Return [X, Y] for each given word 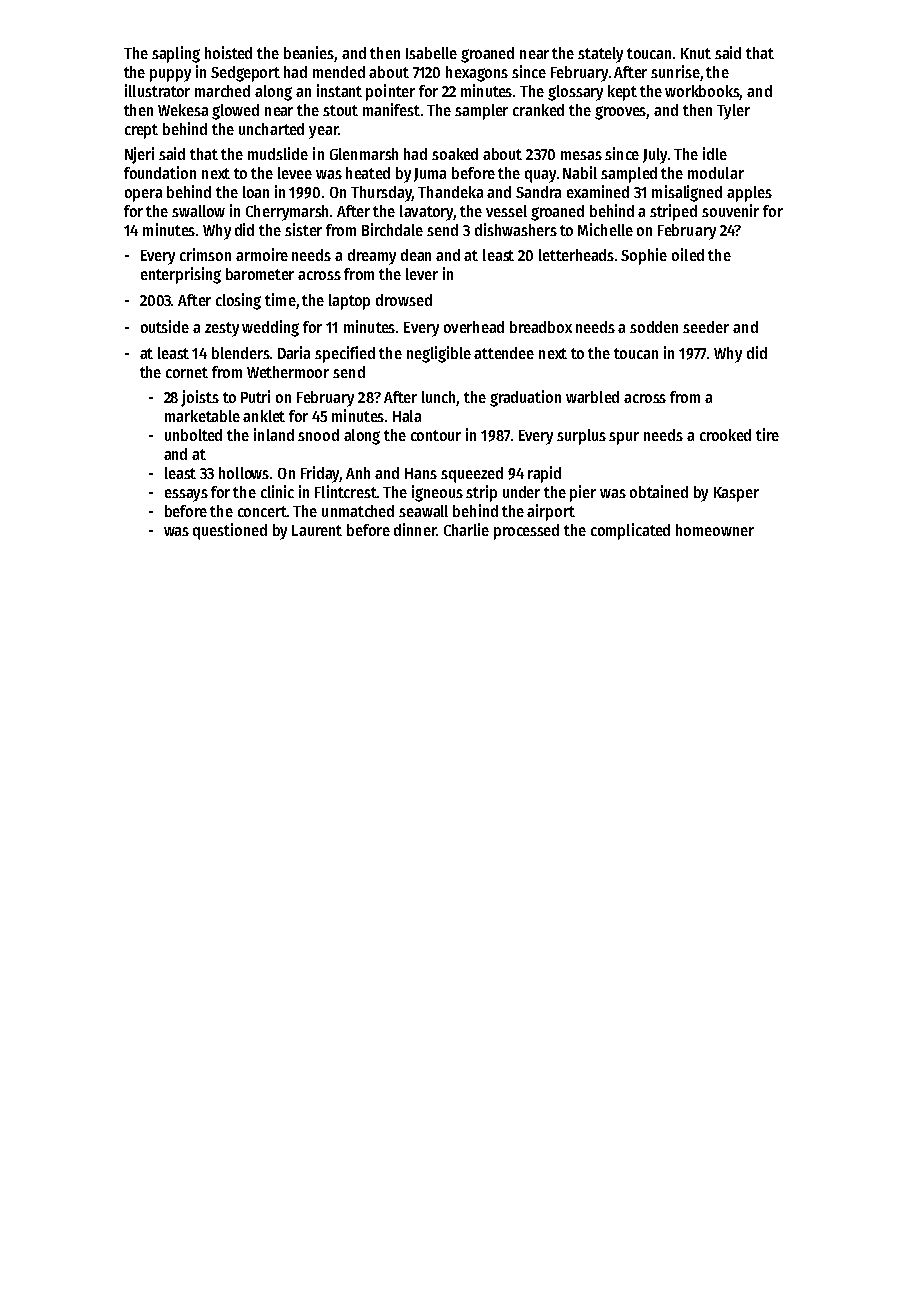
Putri [255, 396]
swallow [198, 211]
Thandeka [450, 192]
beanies [309, 54]
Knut [696, 53]
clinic [277, 491]
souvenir [730, 210]
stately [600, 55]
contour [436, 435]
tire [767, 434]
